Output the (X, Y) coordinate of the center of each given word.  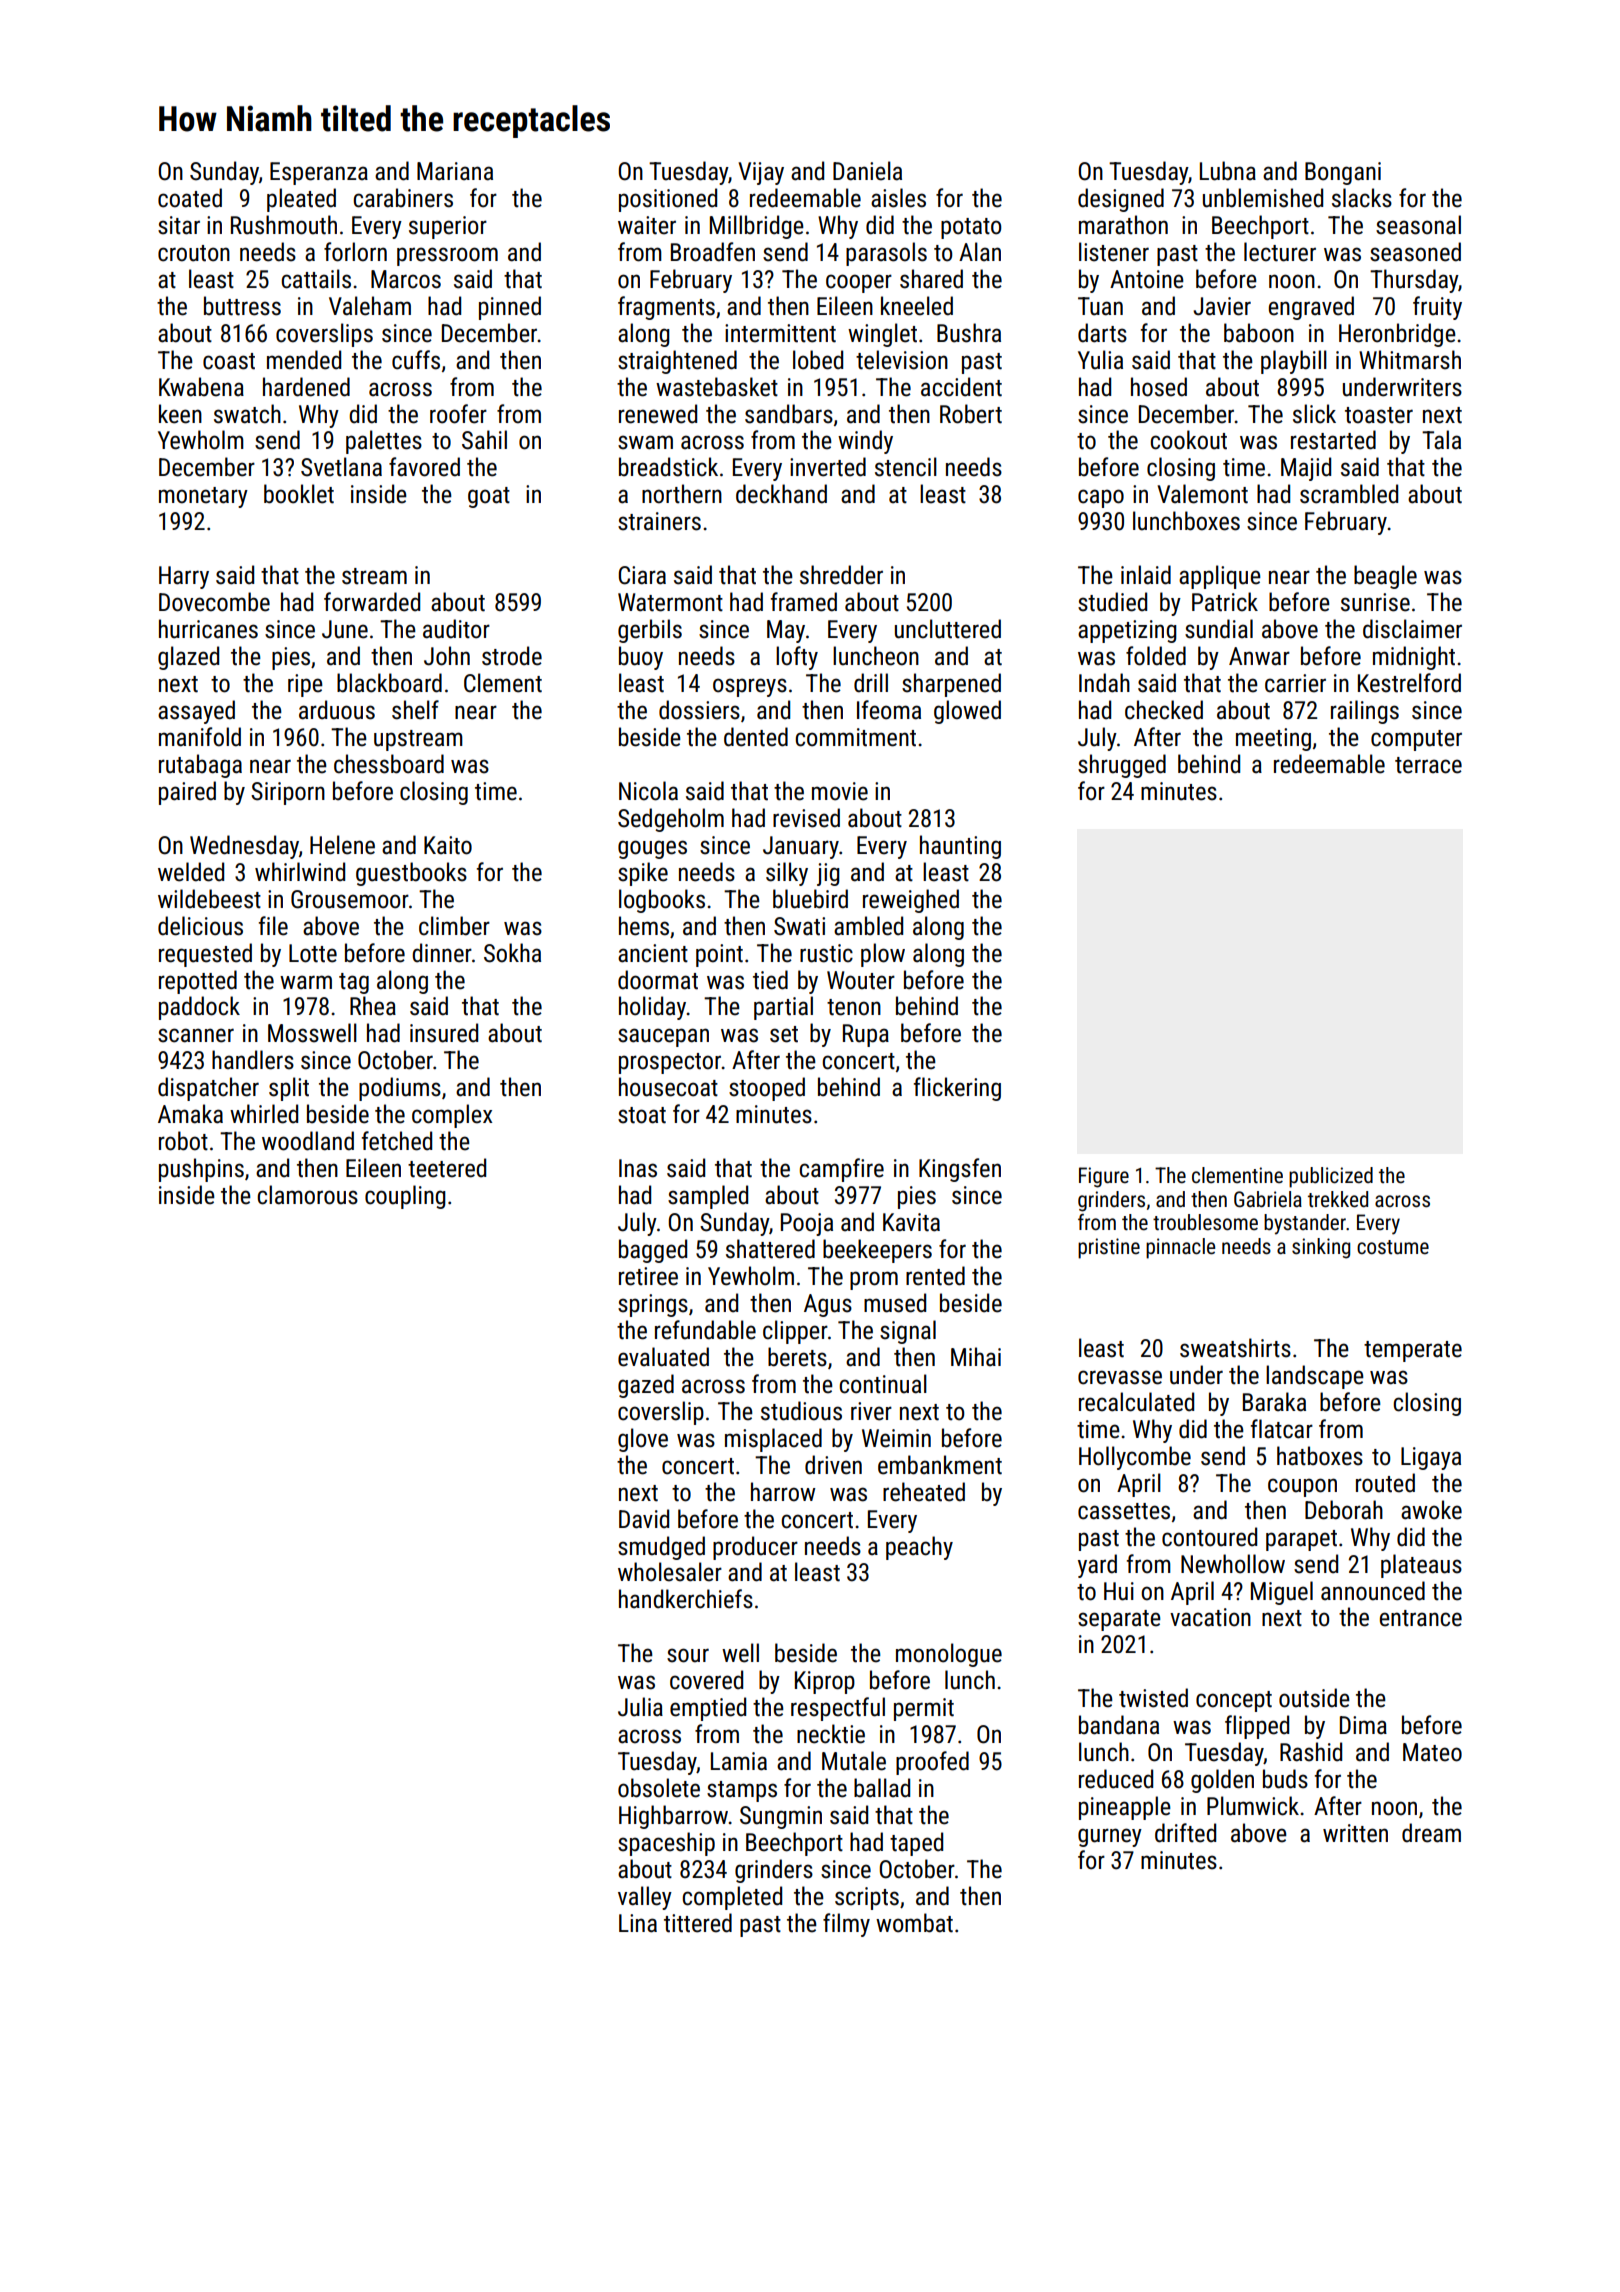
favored (424, 467)
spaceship (666, 1844)
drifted (1185, 1833)
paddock (199, 1008)
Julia (640, 1707)
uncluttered (948, 629)
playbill (1294, 362)
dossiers (699, 710)
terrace (1428, 765)
